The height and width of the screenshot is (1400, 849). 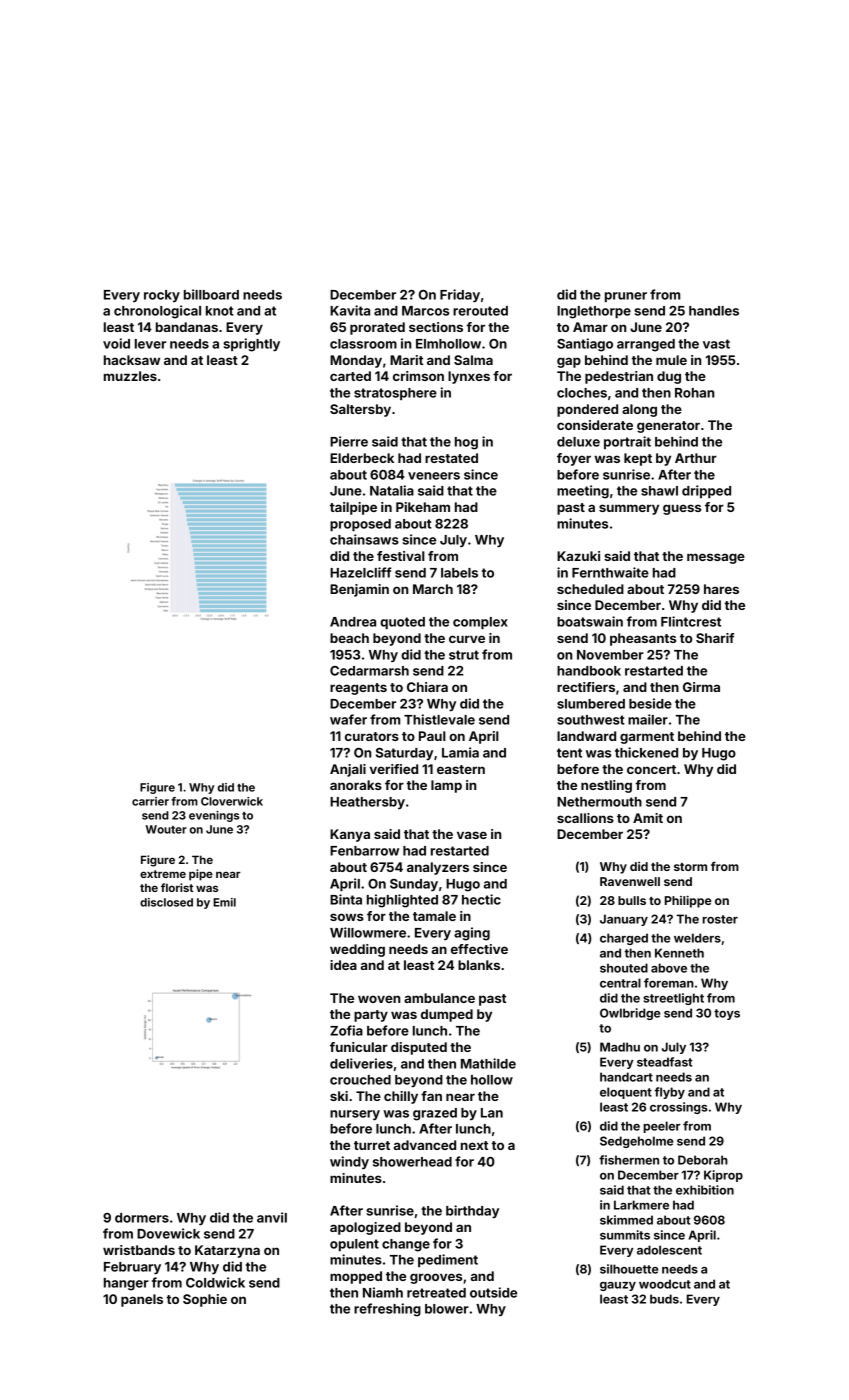 What do you see at coordinates (406, 360) in the screenshot?
I see `Marit` at bounding box center [406, 360].
